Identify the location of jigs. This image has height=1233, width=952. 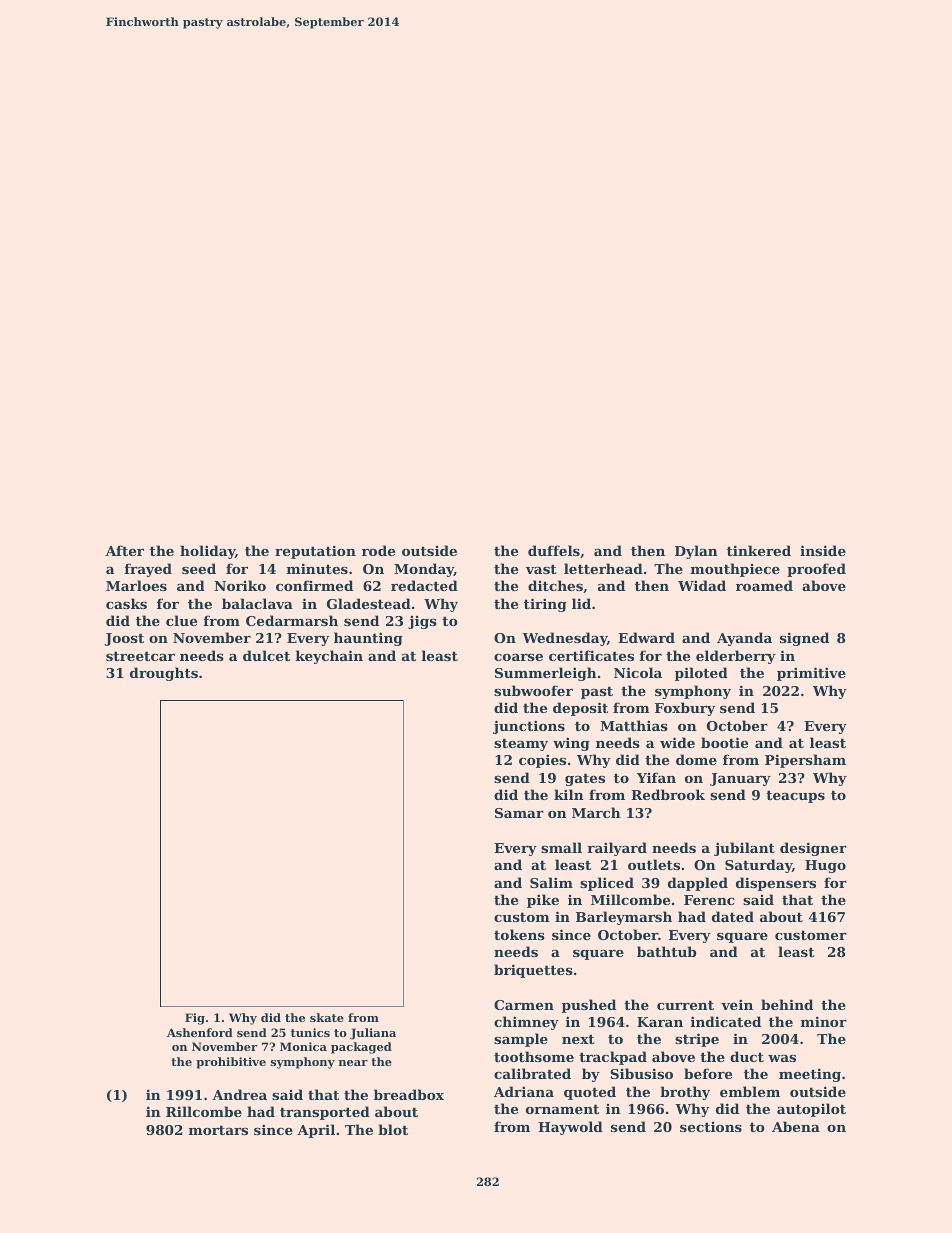
(422, 622).
